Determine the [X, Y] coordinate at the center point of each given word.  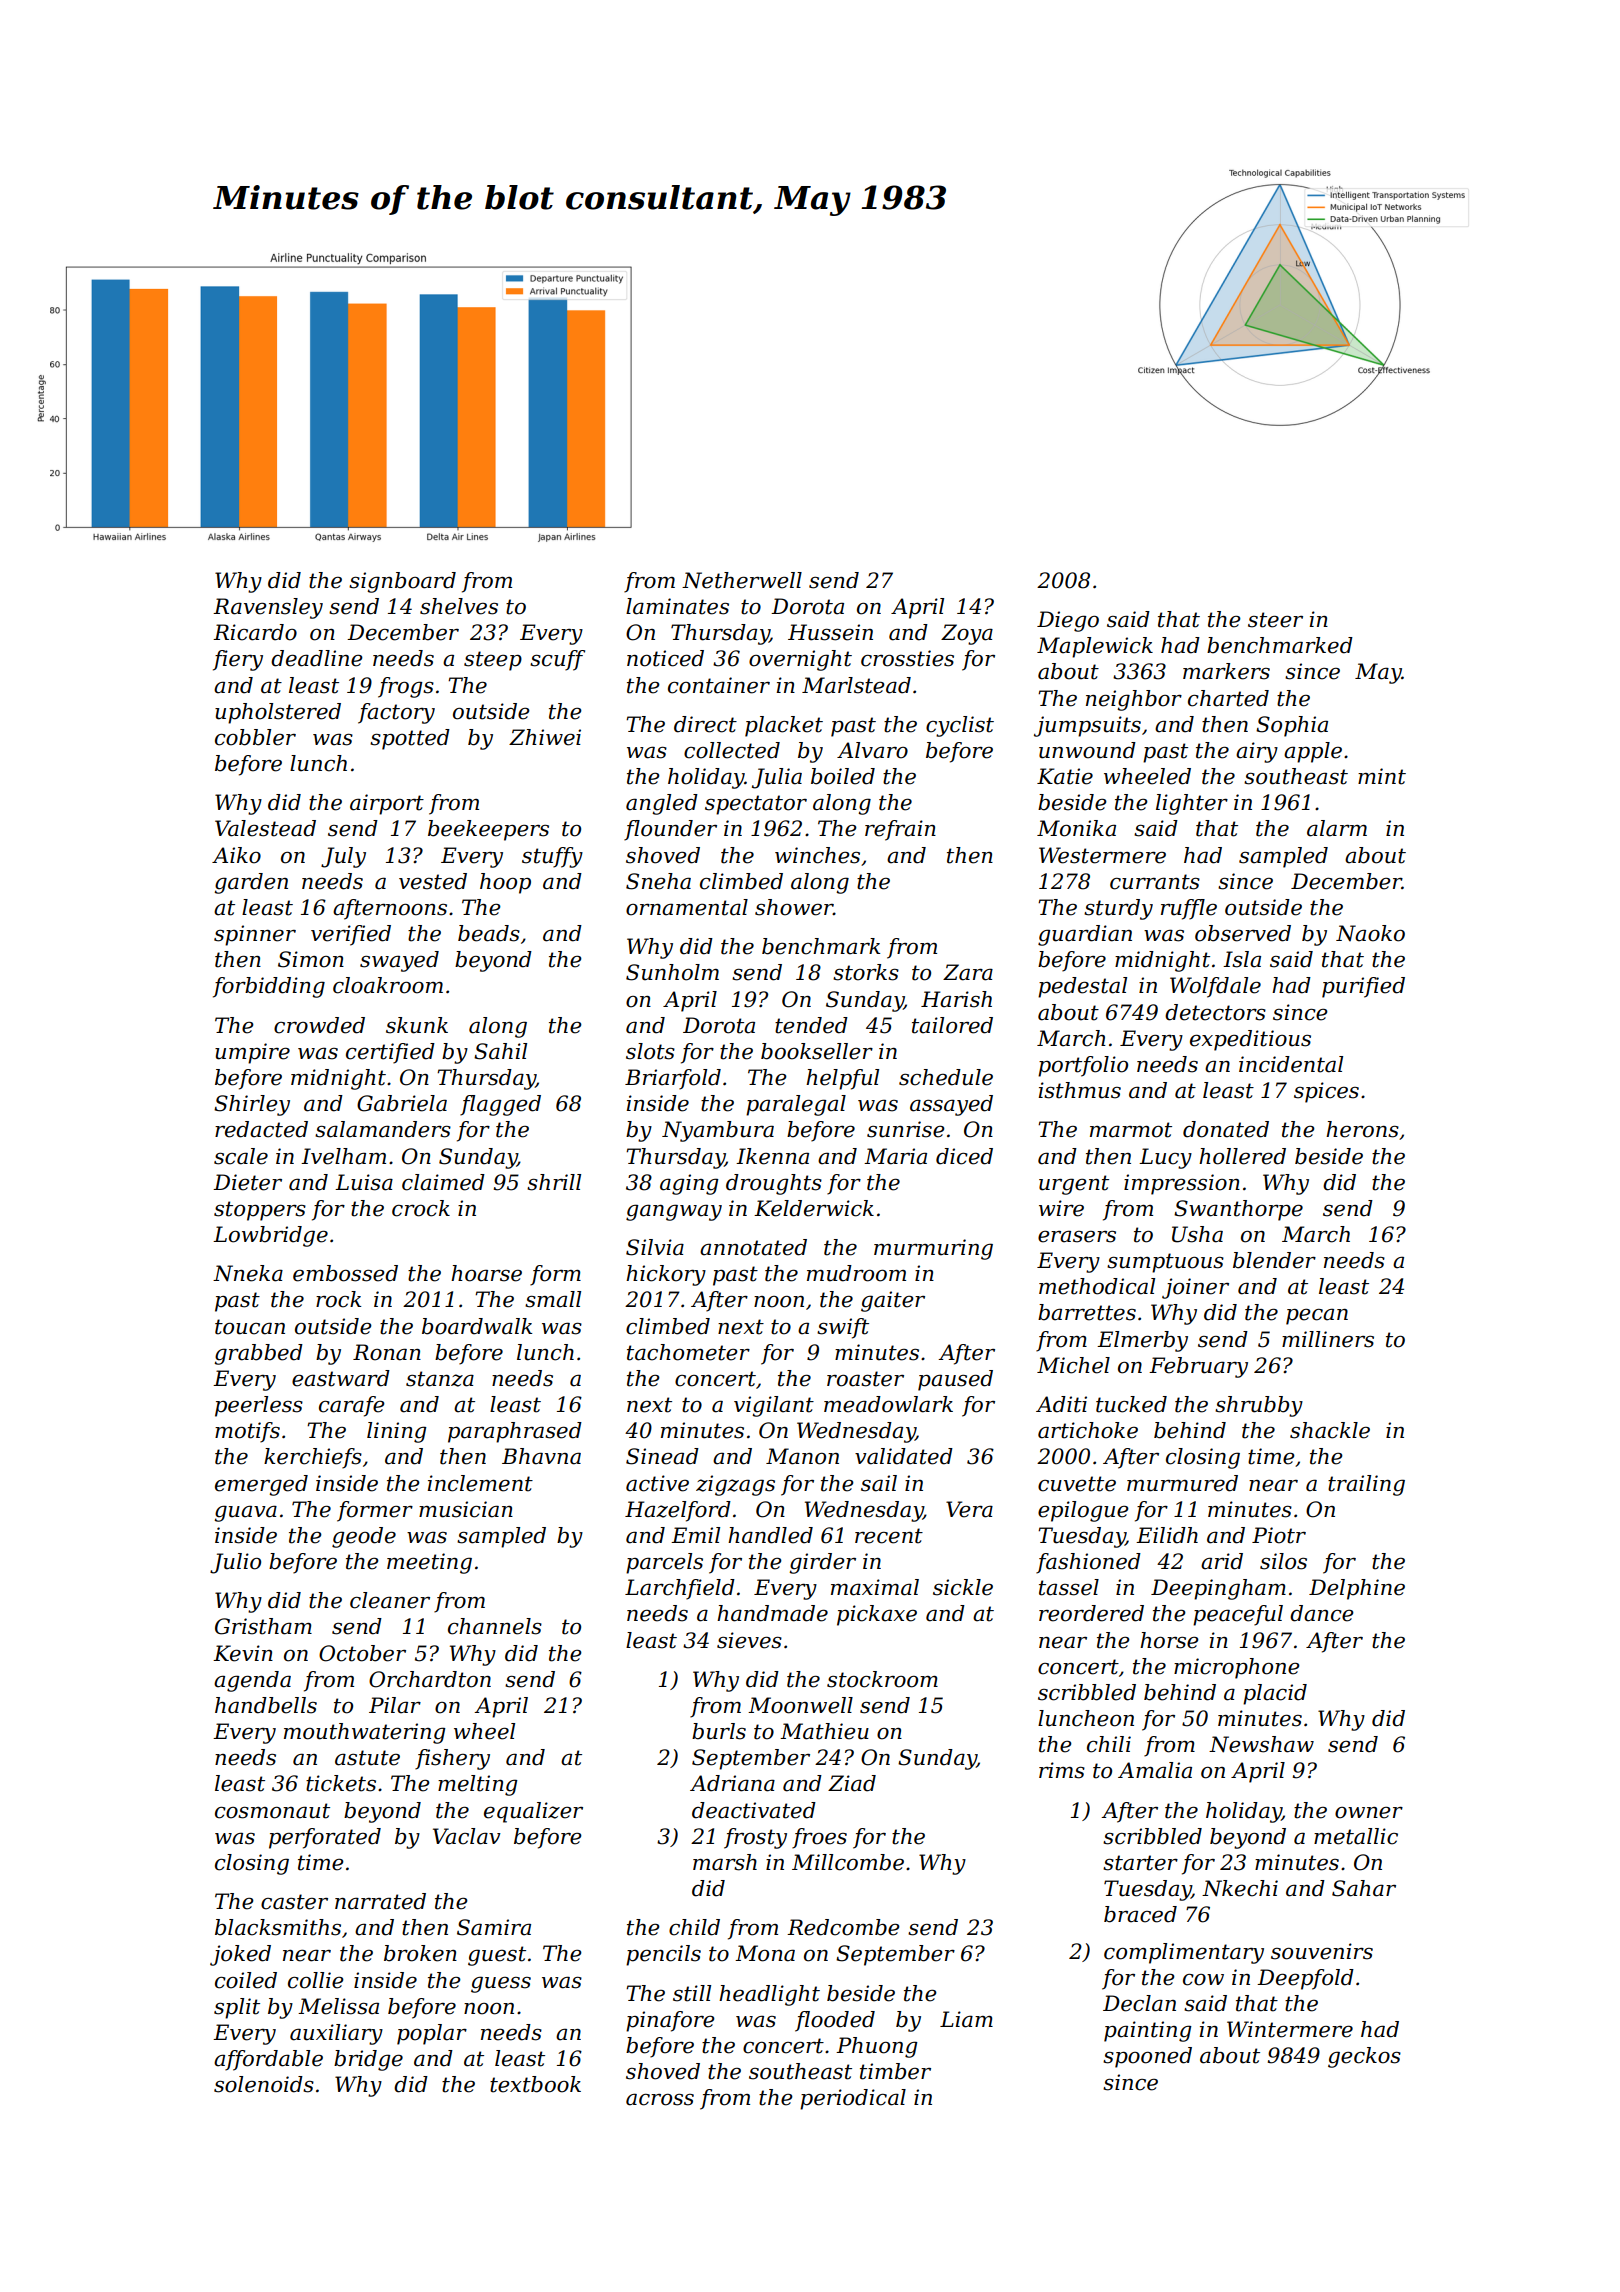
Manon [802, 1456]
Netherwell [742, 580]
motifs [247, 1432]
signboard [402, 582]
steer [1275, 620]
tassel [1069, 1587]
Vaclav [467, 1836]
